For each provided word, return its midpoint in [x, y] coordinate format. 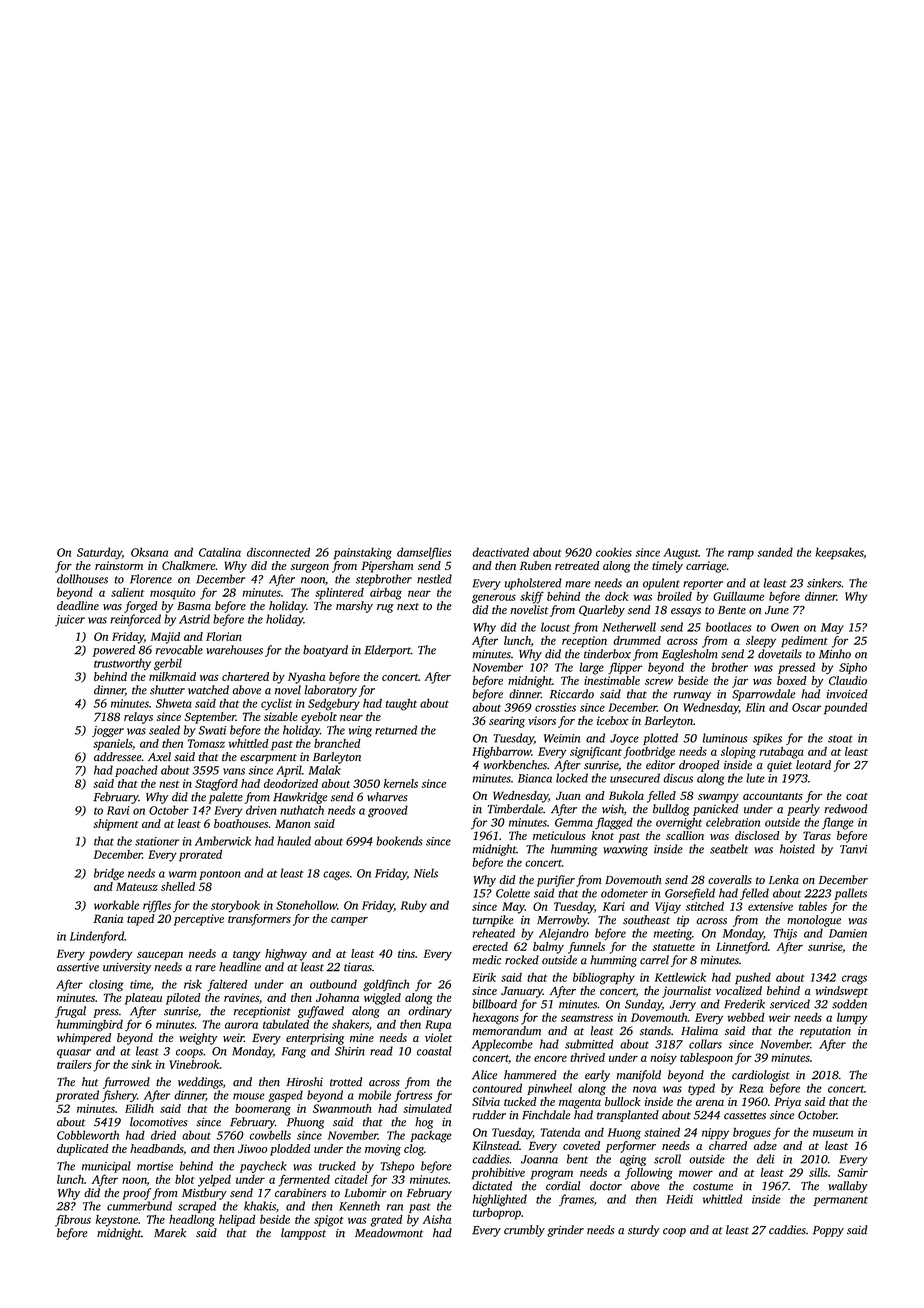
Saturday [99, 553]
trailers [74, 1064]
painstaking [363, 553]
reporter [703, 585]
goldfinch [386, 985]
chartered [245, 676]
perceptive [199, 920]
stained [662, 1132]
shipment [116, 825]
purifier [556, 881]
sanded [775, 552]
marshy [354, 607]
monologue [814, 921]
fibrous [73, 1221]
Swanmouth [342, 1108]
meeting [673, 935]
